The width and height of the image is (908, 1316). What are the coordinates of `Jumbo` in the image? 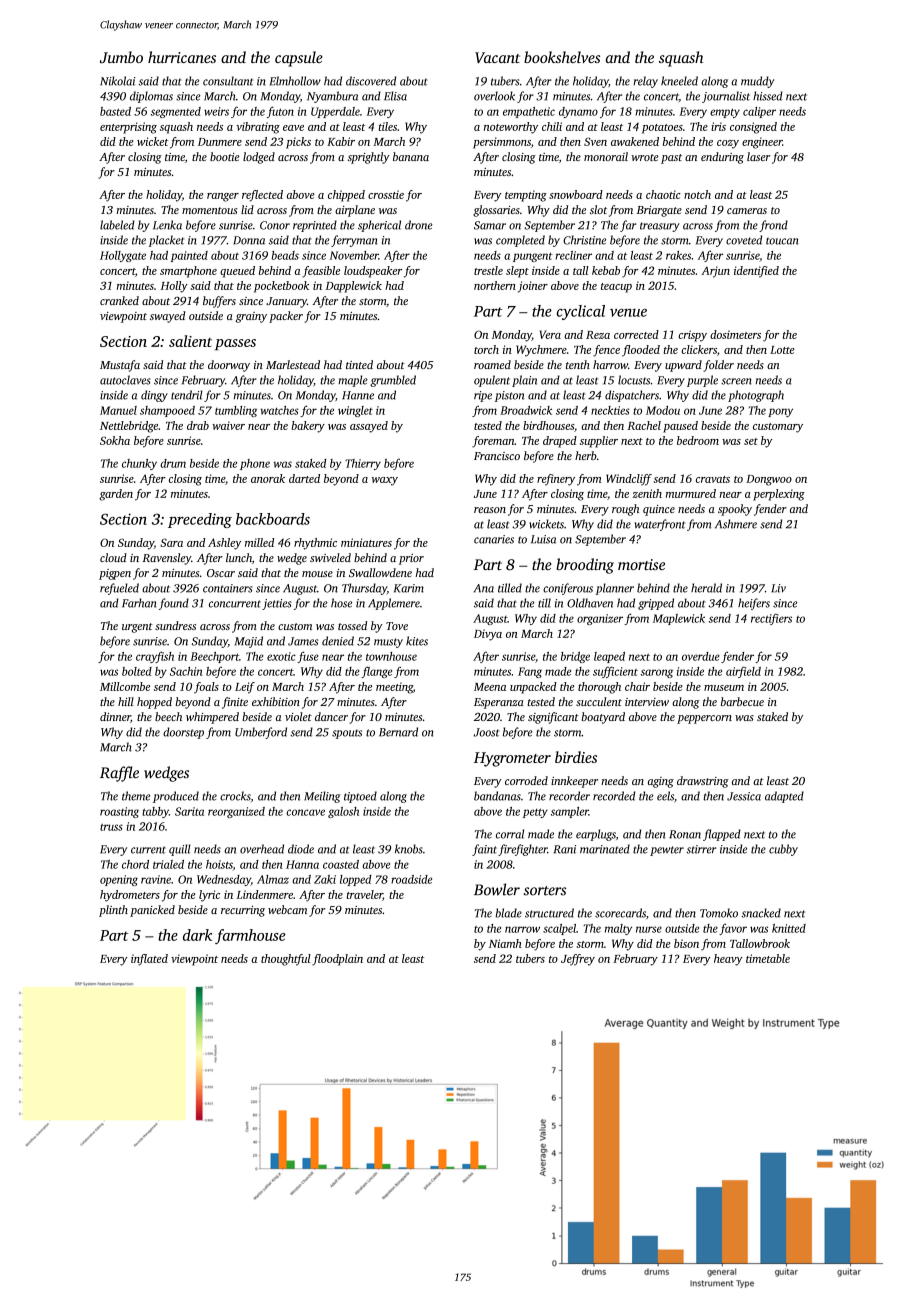 It's located at (121, 57).
